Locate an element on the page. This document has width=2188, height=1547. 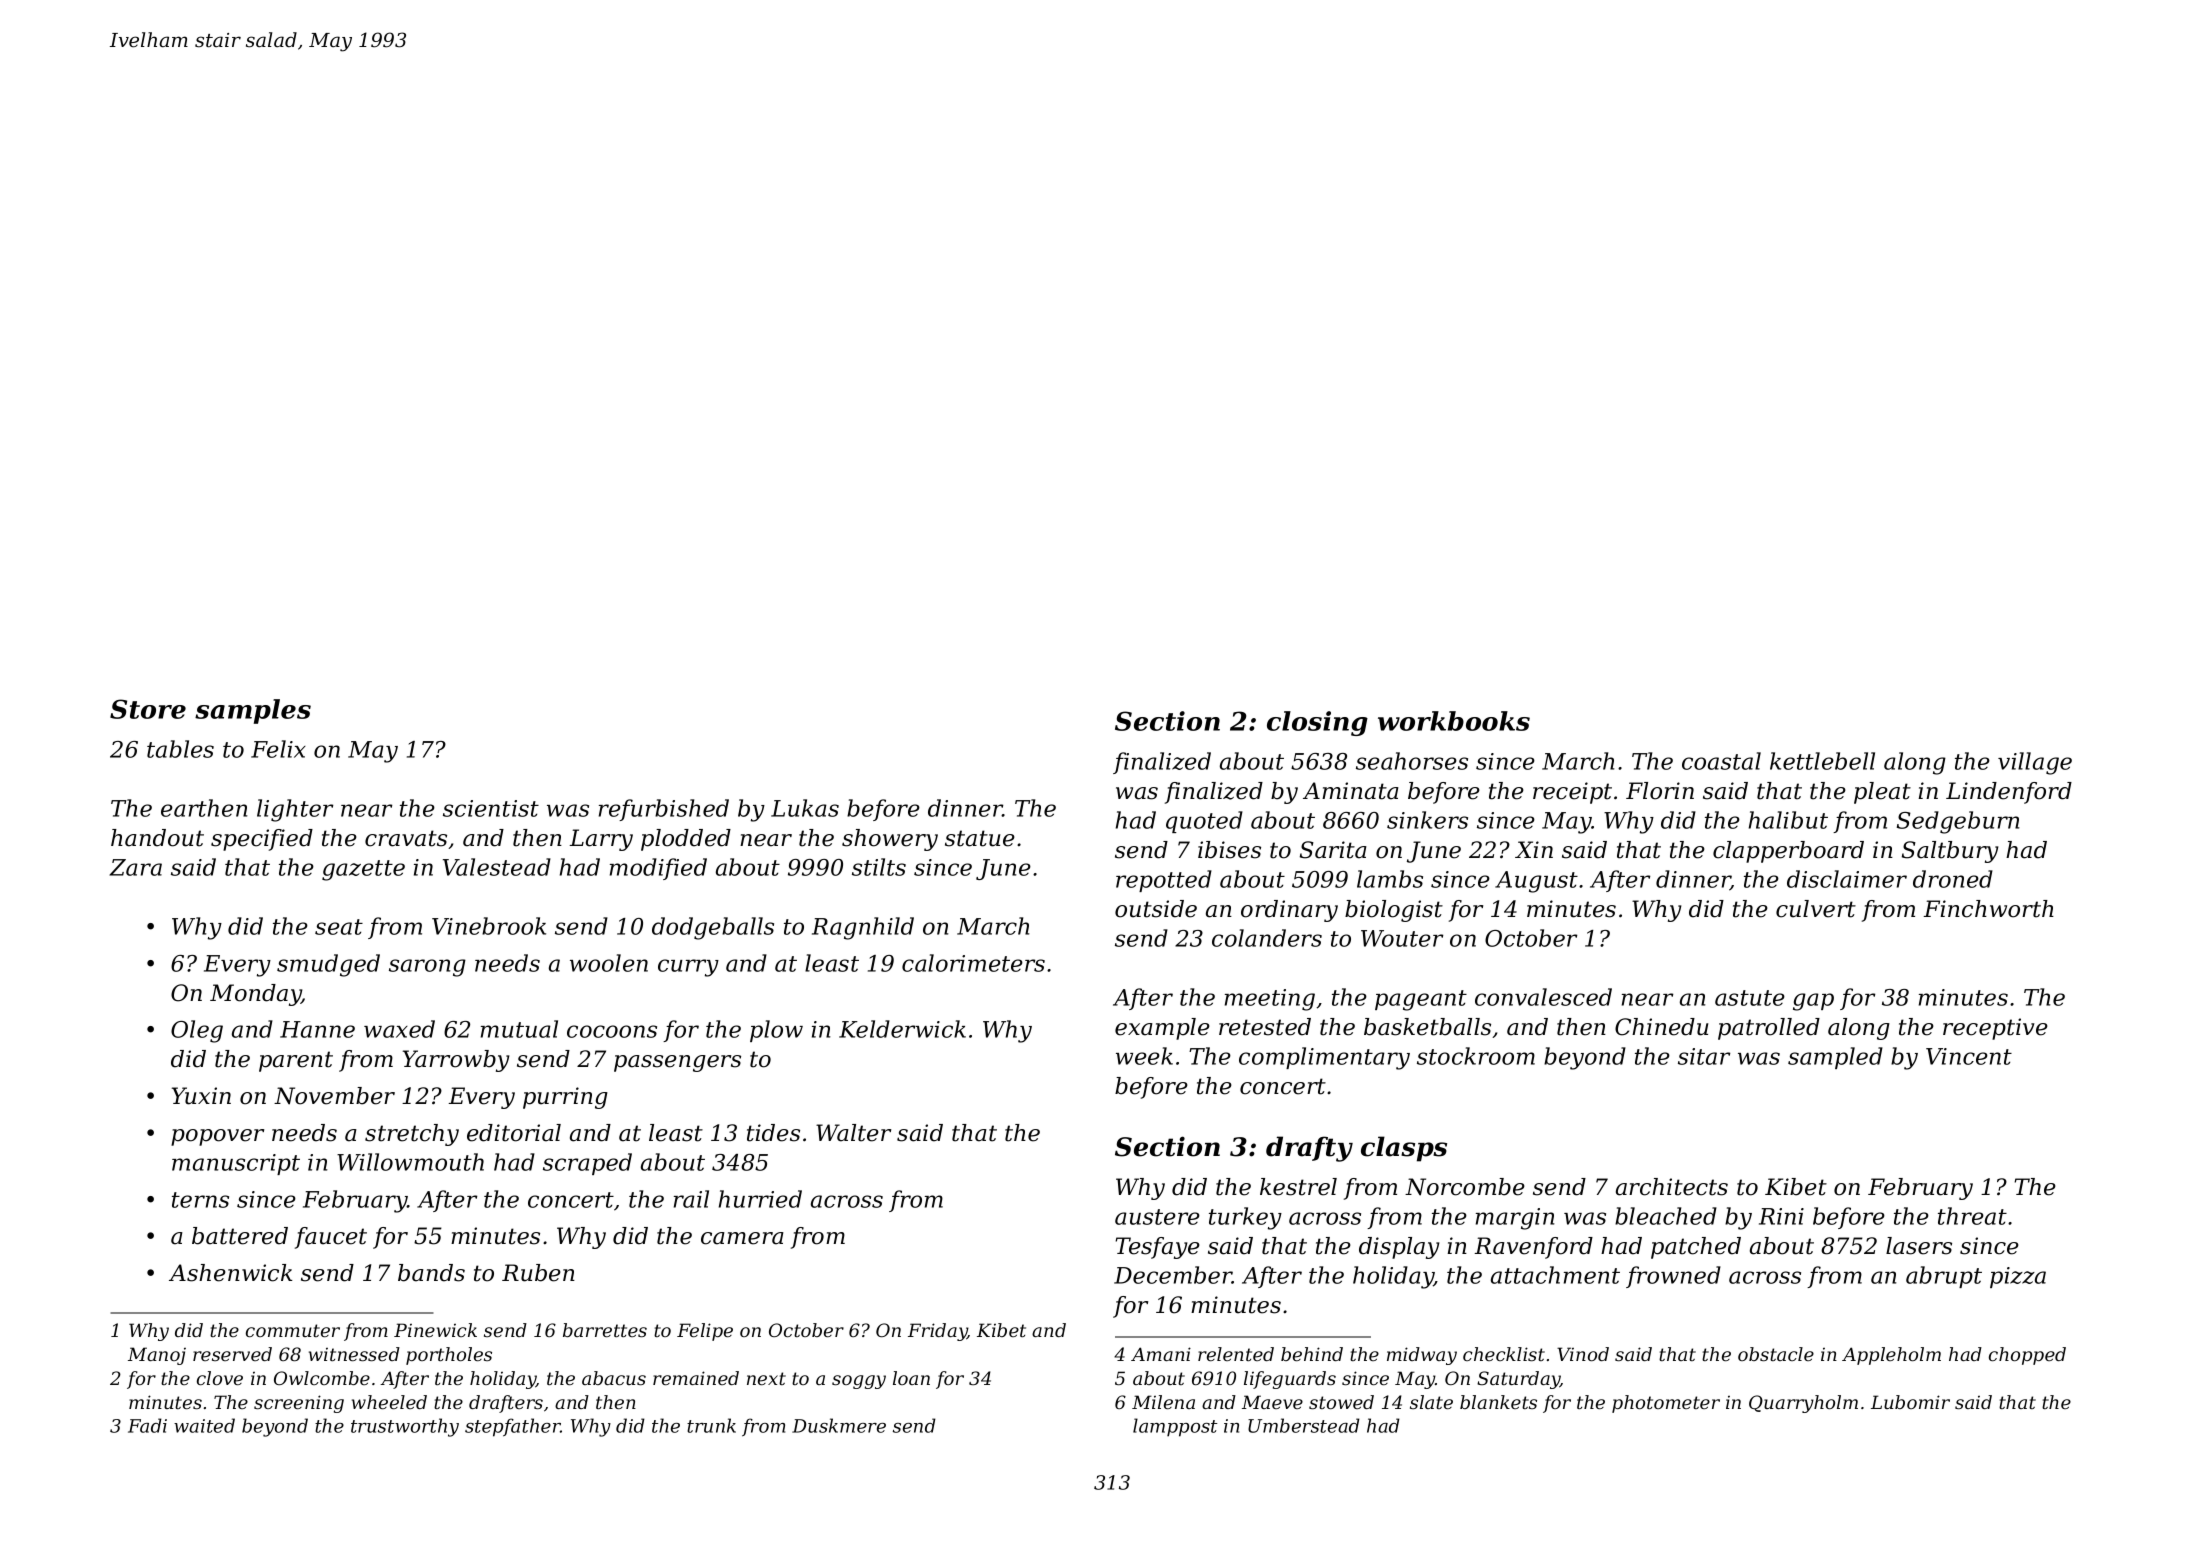
plow is located at coordinates (776, 1031).
